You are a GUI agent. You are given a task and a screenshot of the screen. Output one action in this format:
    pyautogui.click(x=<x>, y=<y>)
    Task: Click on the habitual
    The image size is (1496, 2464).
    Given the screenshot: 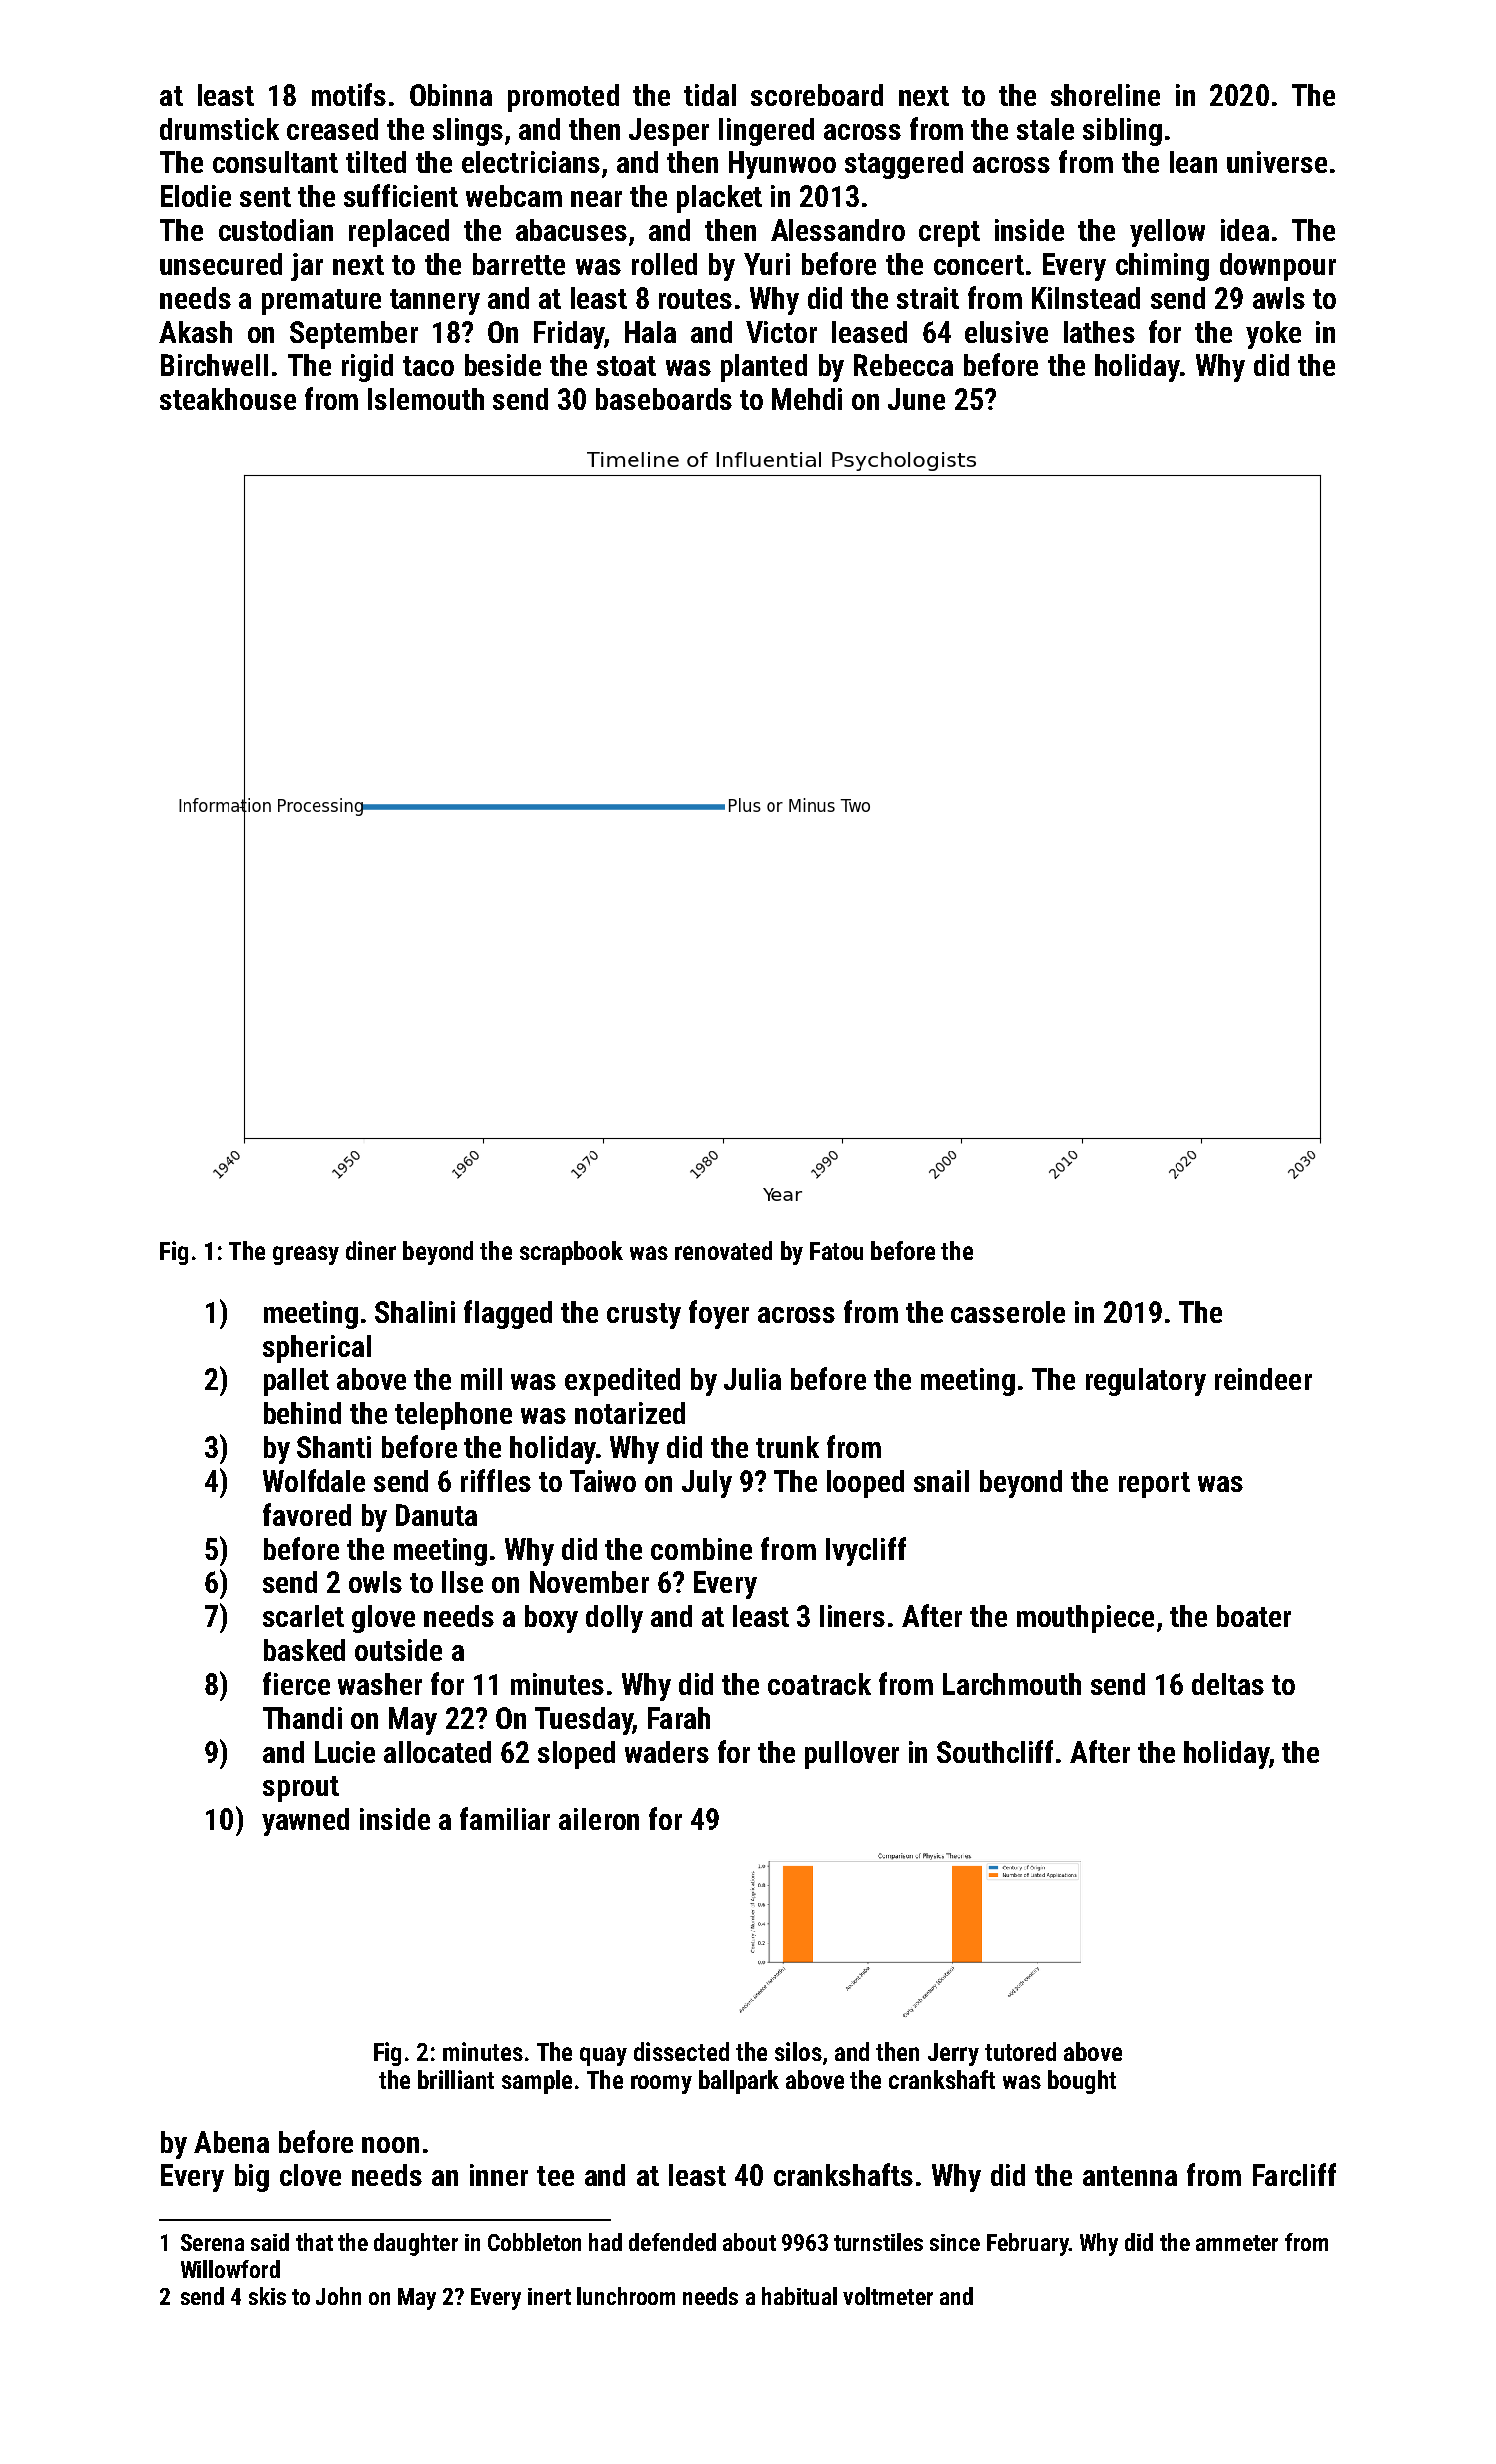 What is the action you would take?
    pyautogui.click(x=799, y=2296)
